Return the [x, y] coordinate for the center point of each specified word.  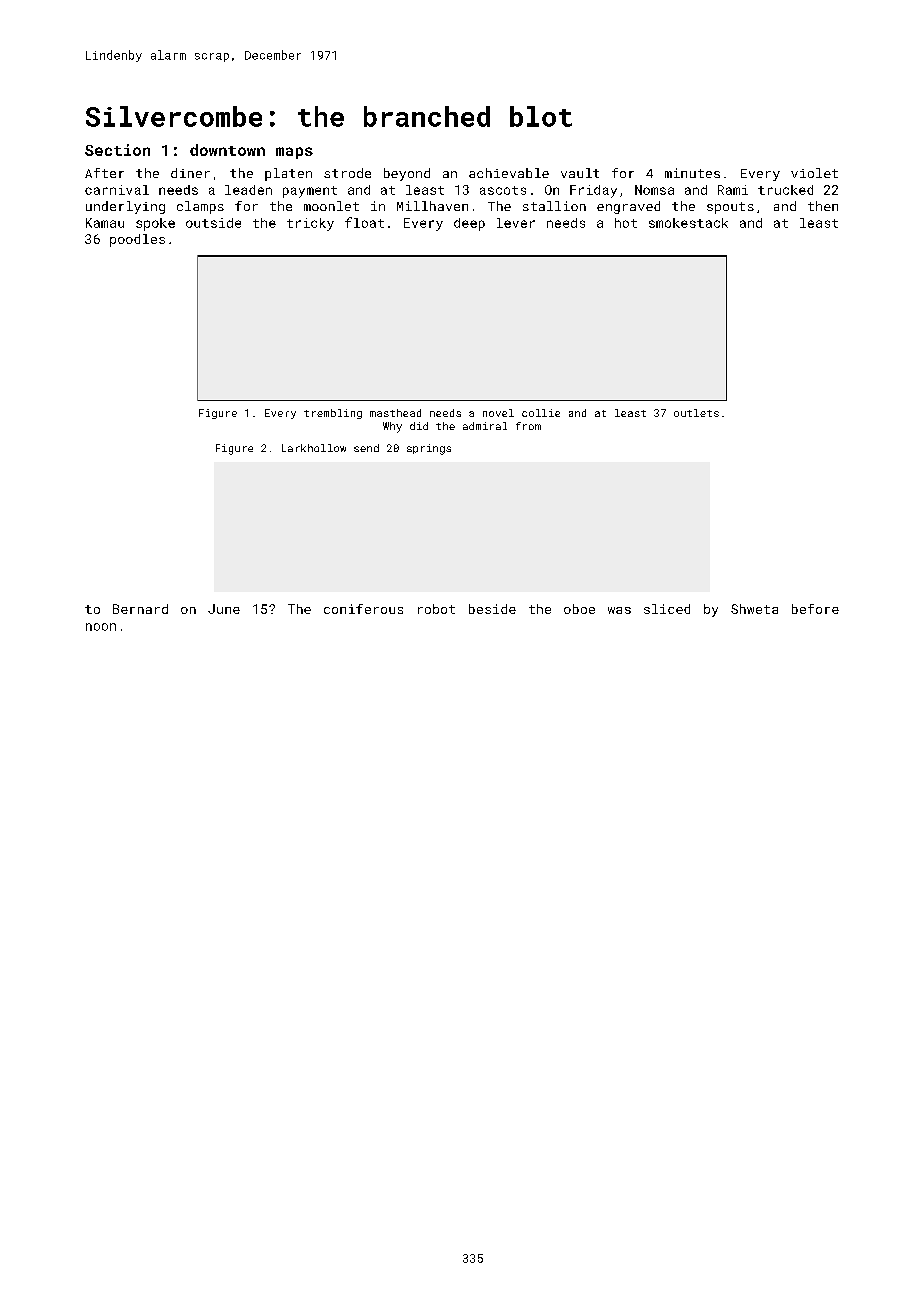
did [419, 426]
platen [288, 174]
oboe [579, 609]
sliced [667, 609]
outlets [696, 413]
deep [469, 224]
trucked [785, 190]
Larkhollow [314, 448]
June [224, 609]
